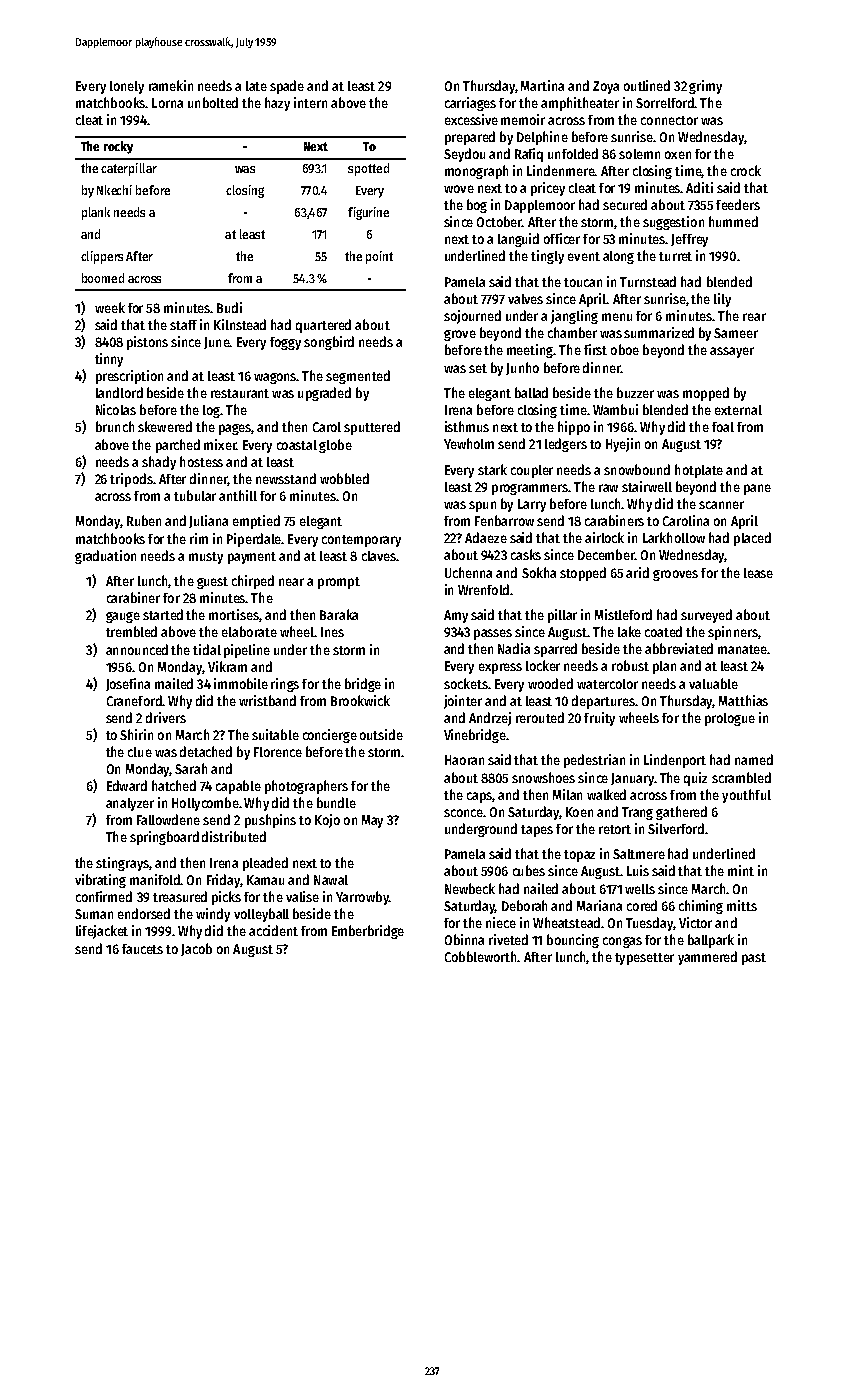 Image resolution: width=849 pixels, height=1400 pixels. Describe the element at coordinates (705, 87) in the document. I see `grimy` at that location.
